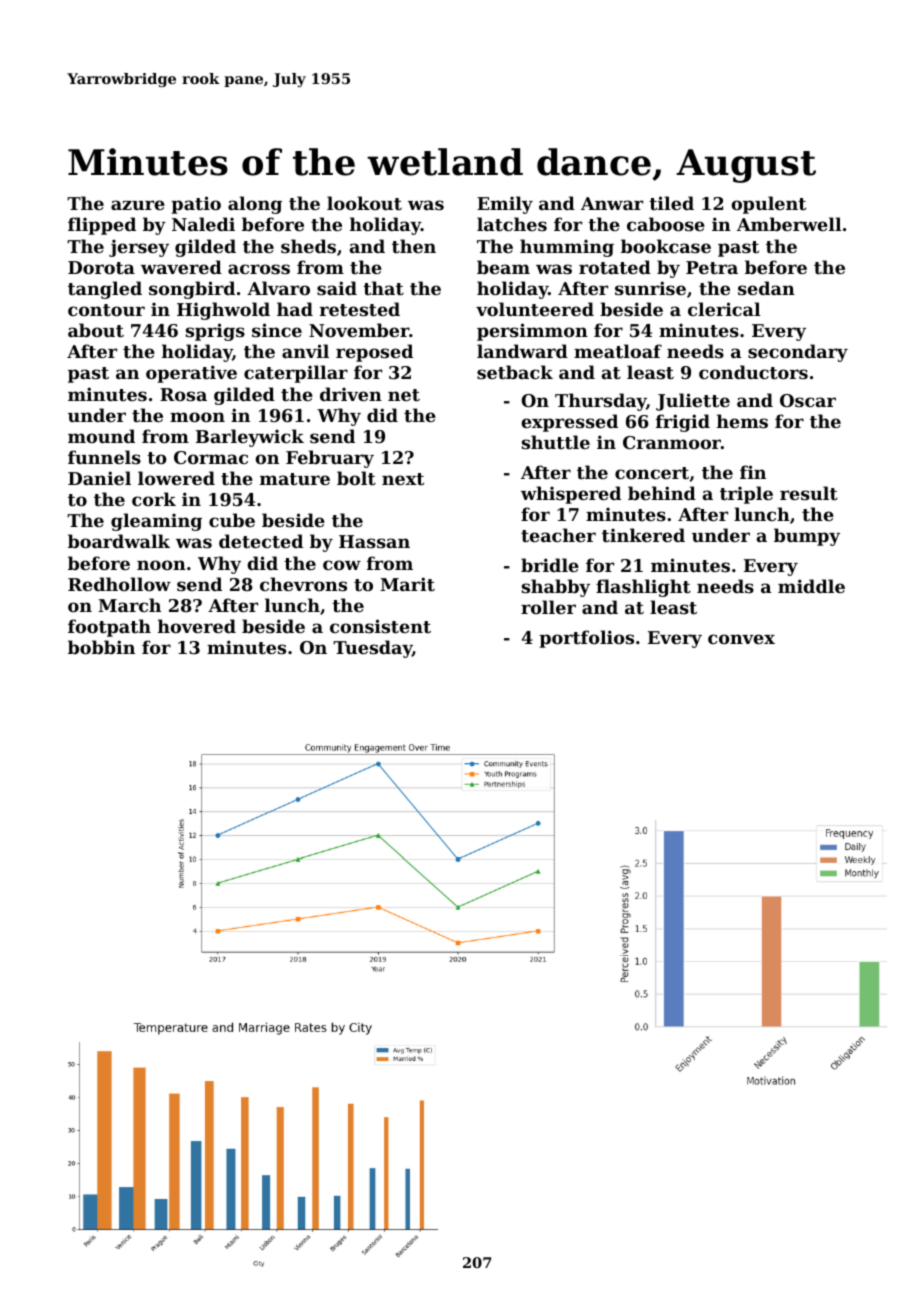 Image resolution: width=924 pixels, height=1314 pixels. I want to click on cube, so click(232, 520).
